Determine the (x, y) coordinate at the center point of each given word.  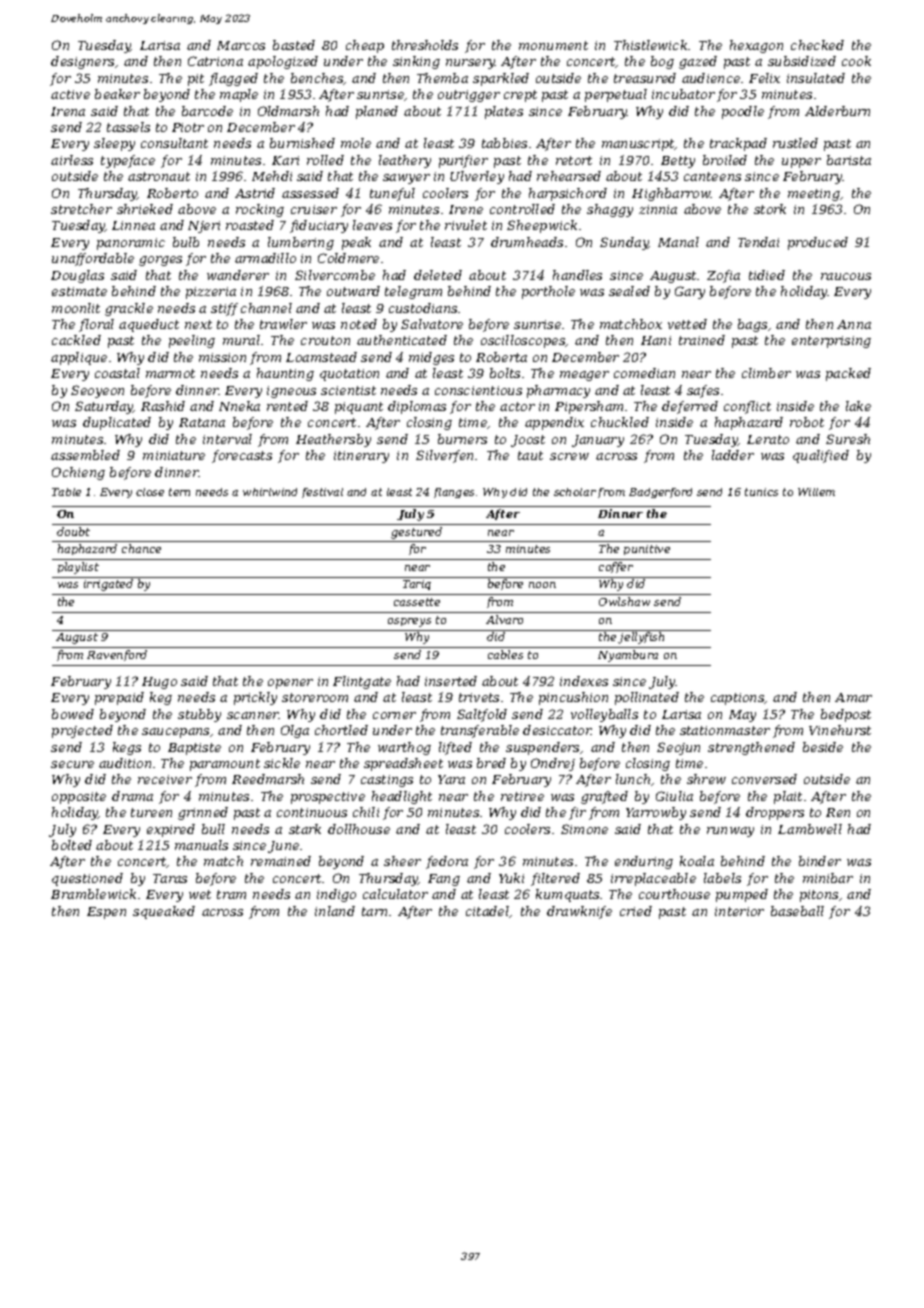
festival (322, 493)
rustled (795, 143)
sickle (282, 763)
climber (766, 373)
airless (72, 160)
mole (356, 143)
